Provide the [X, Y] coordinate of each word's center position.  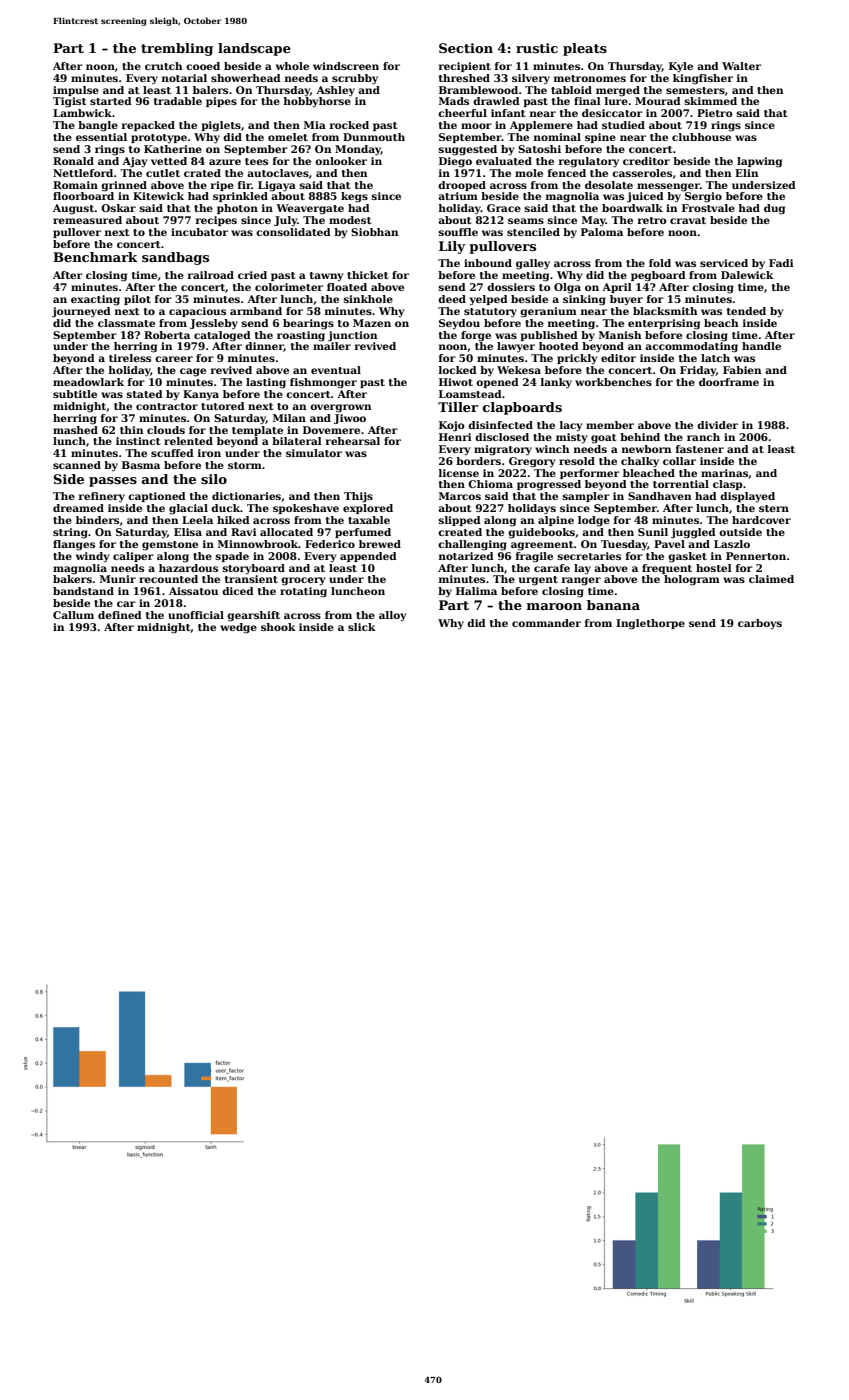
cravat [688, 220]
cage [193, 372]
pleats [585, 49]
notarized [466, 556]
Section [466, 48]
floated [347, 287]
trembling [177, 49]
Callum [73, 615]
